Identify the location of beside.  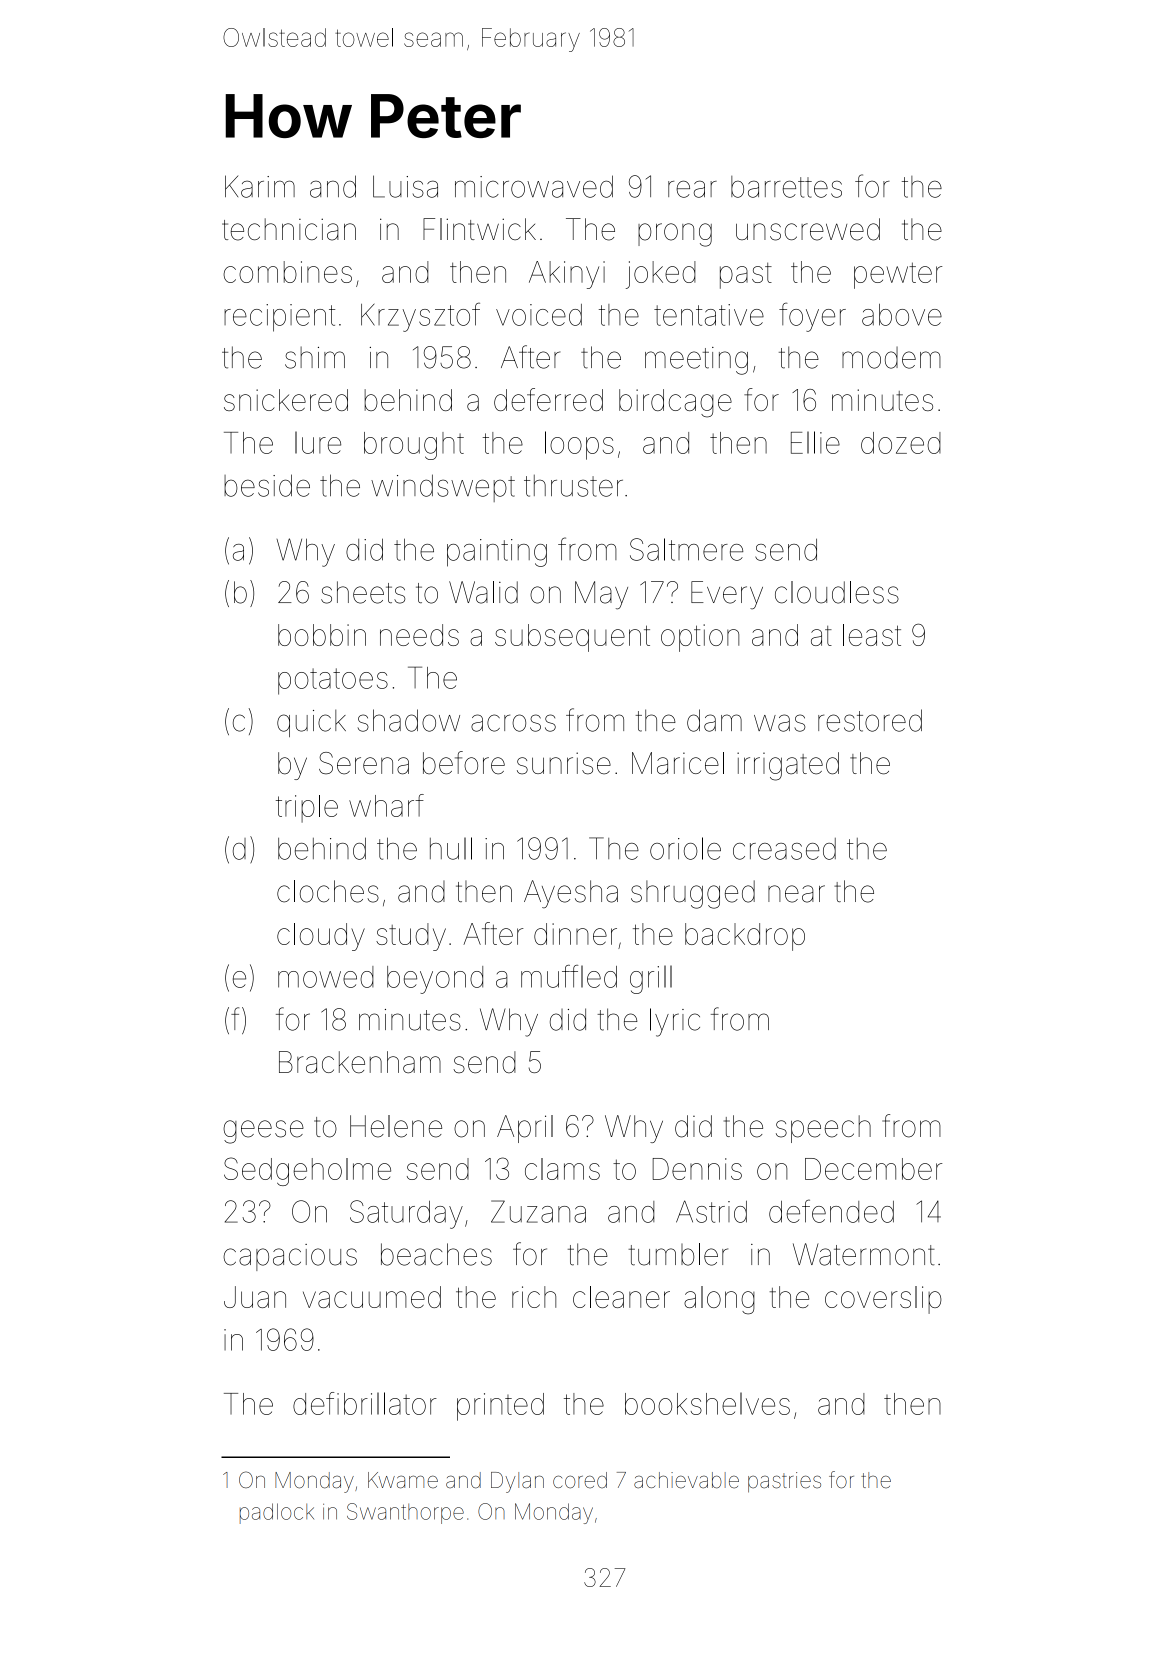
(267, 485).
